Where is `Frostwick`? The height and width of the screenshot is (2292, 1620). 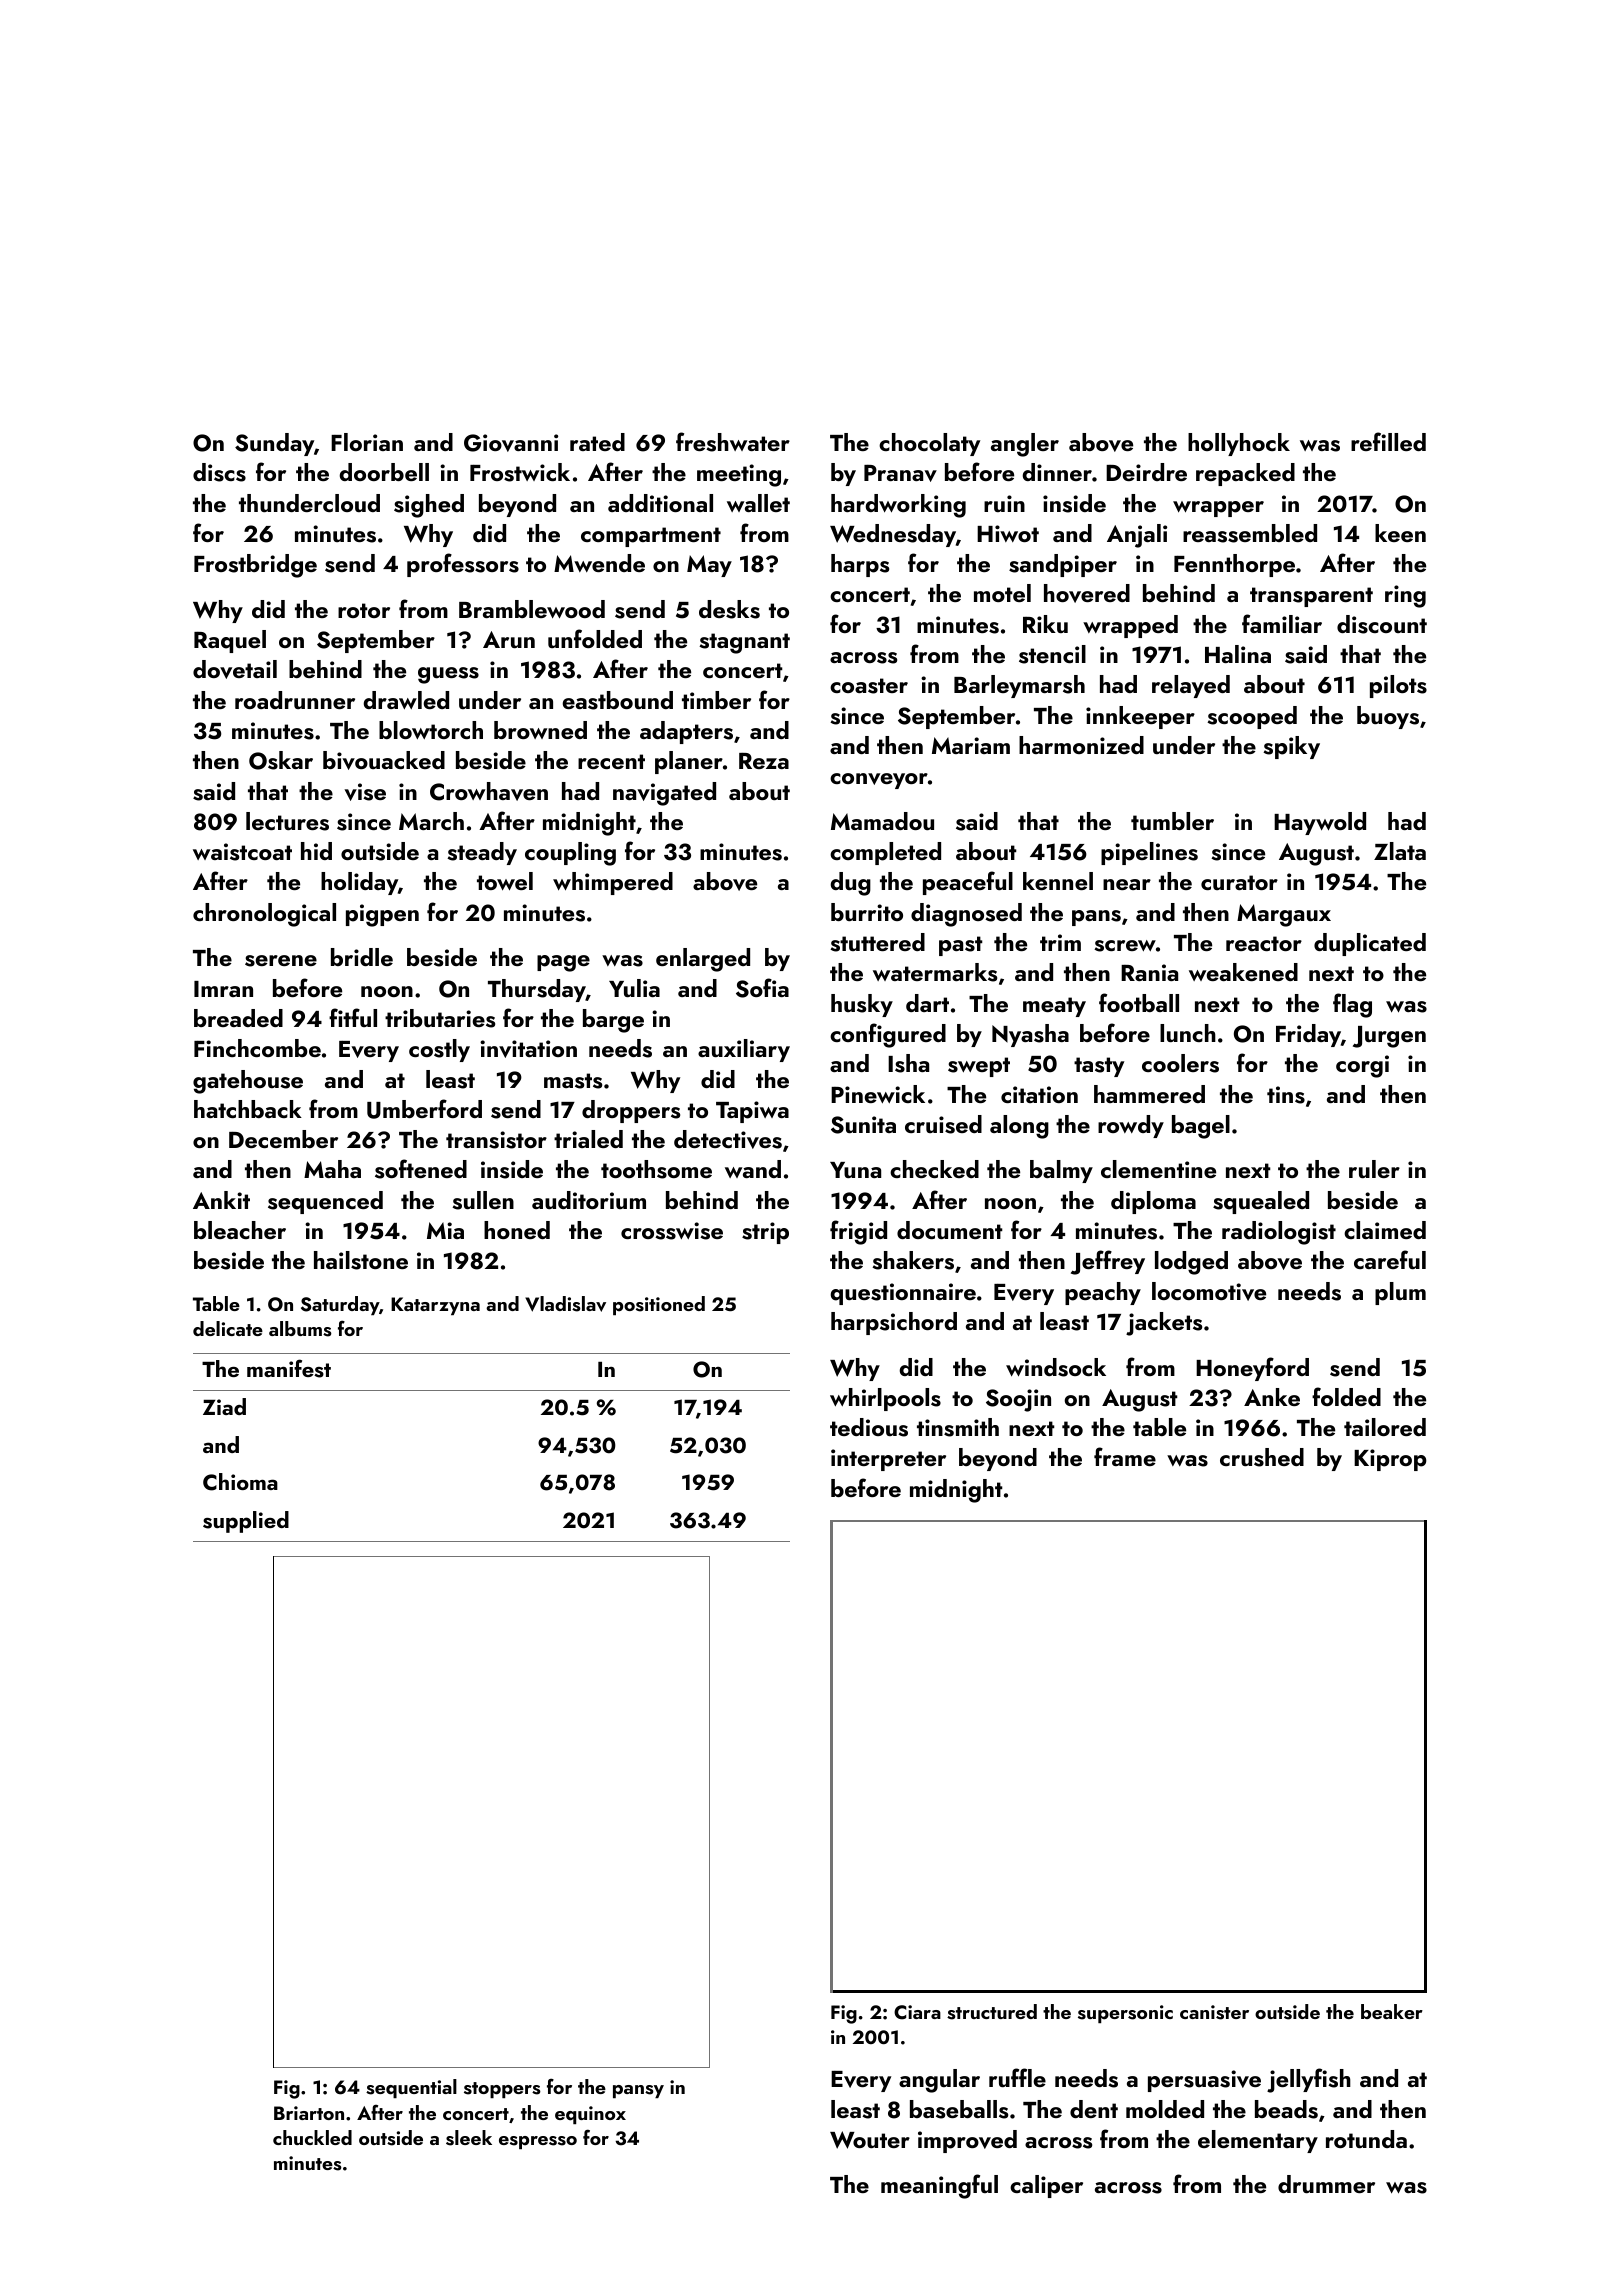
Frostwick is located at coordinates (520, 472).
